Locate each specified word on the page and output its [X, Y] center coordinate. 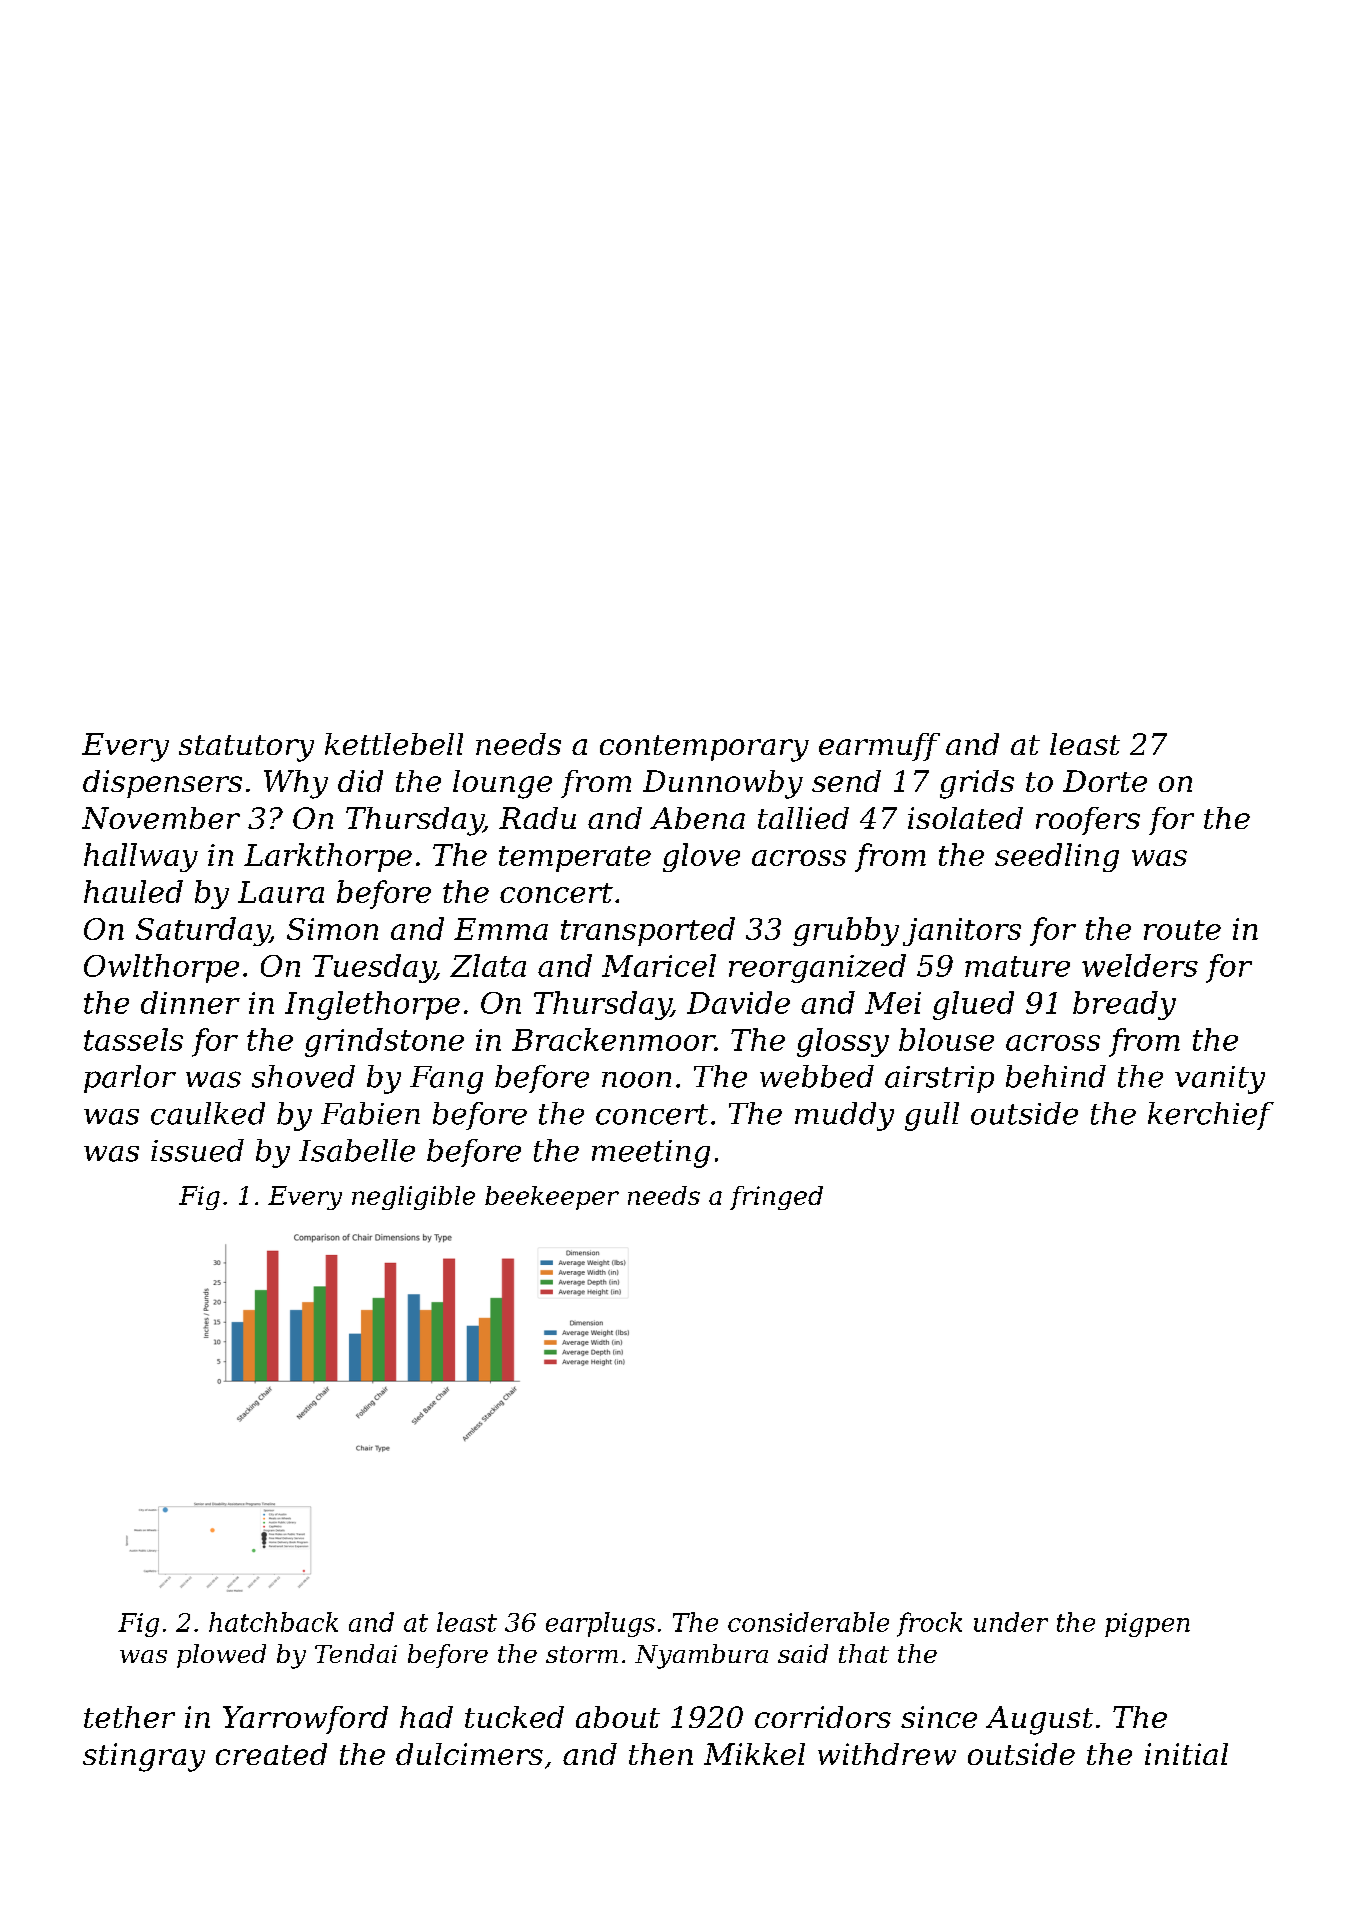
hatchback [273, 1622]
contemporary [704, 748]
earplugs [600, 1624]
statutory [246, 748]
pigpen [1147, 1625]
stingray [144, 1757]
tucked [514, 1717]
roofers [1088, 821]
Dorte [1105, 781]
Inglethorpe [372, 1005]
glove [701, 857]
